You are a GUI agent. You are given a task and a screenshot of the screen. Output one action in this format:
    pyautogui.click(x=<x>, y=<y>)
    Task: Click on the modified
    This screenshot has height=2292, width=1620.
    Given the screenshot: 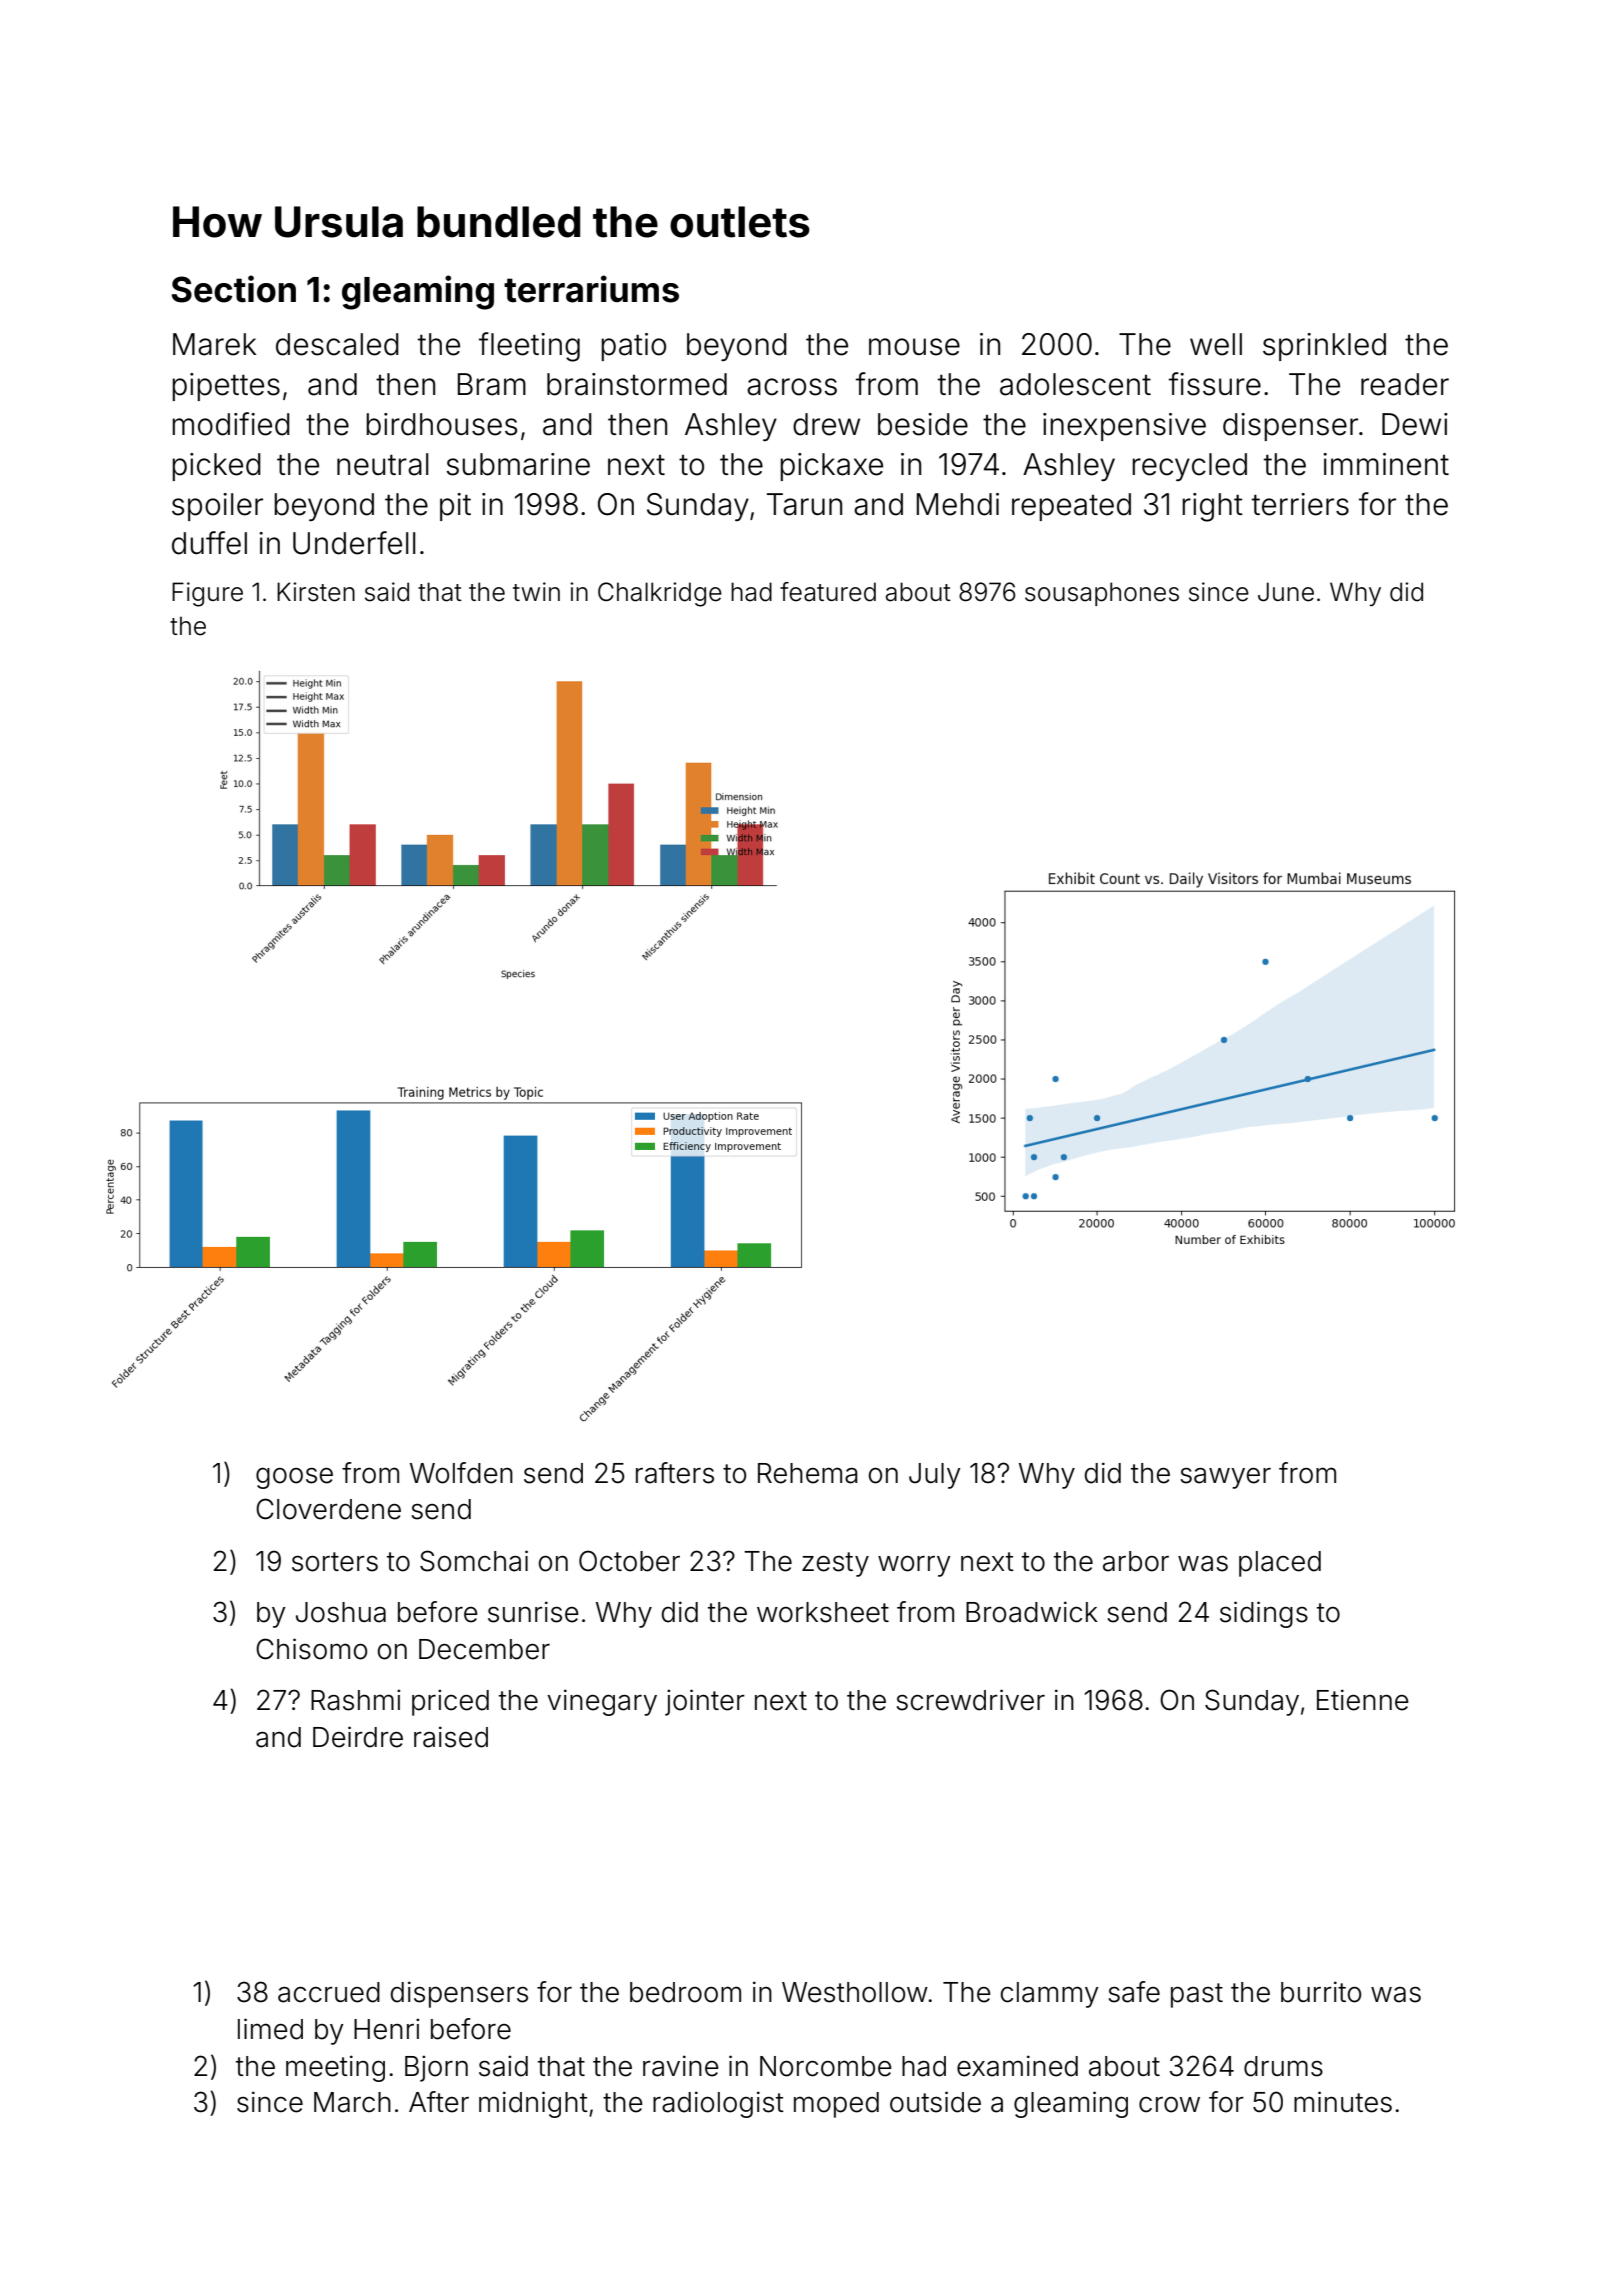 What is the action you would take?
    pyautogui.click(x=231, y=424)
